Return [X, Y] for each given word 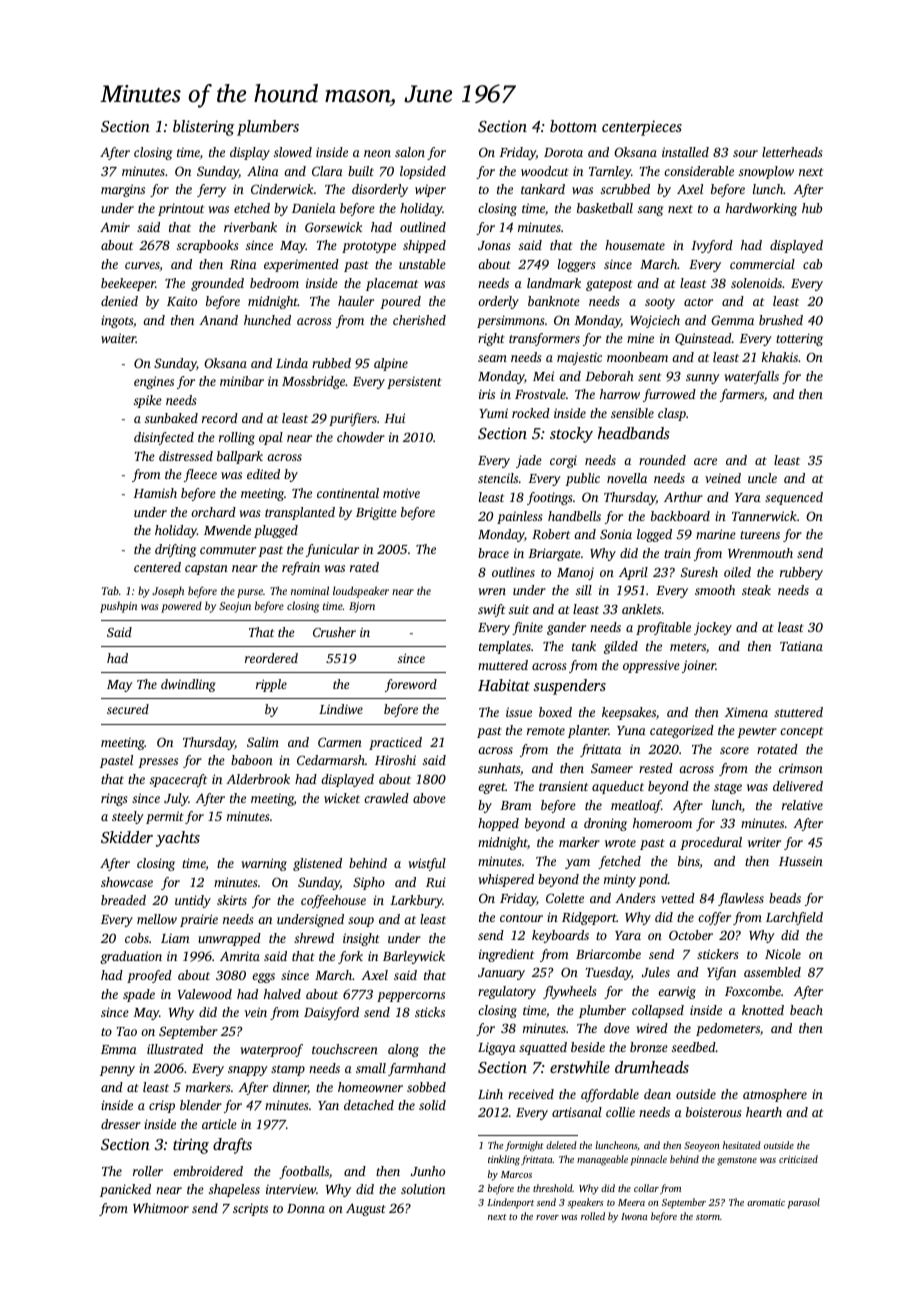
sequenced [794, 498]
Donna [306, 1208]
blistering [204, 128]
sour [745, 153]
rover [547, 1217]
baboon [252, 760]
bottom [573, 126]
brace [493, 553]
